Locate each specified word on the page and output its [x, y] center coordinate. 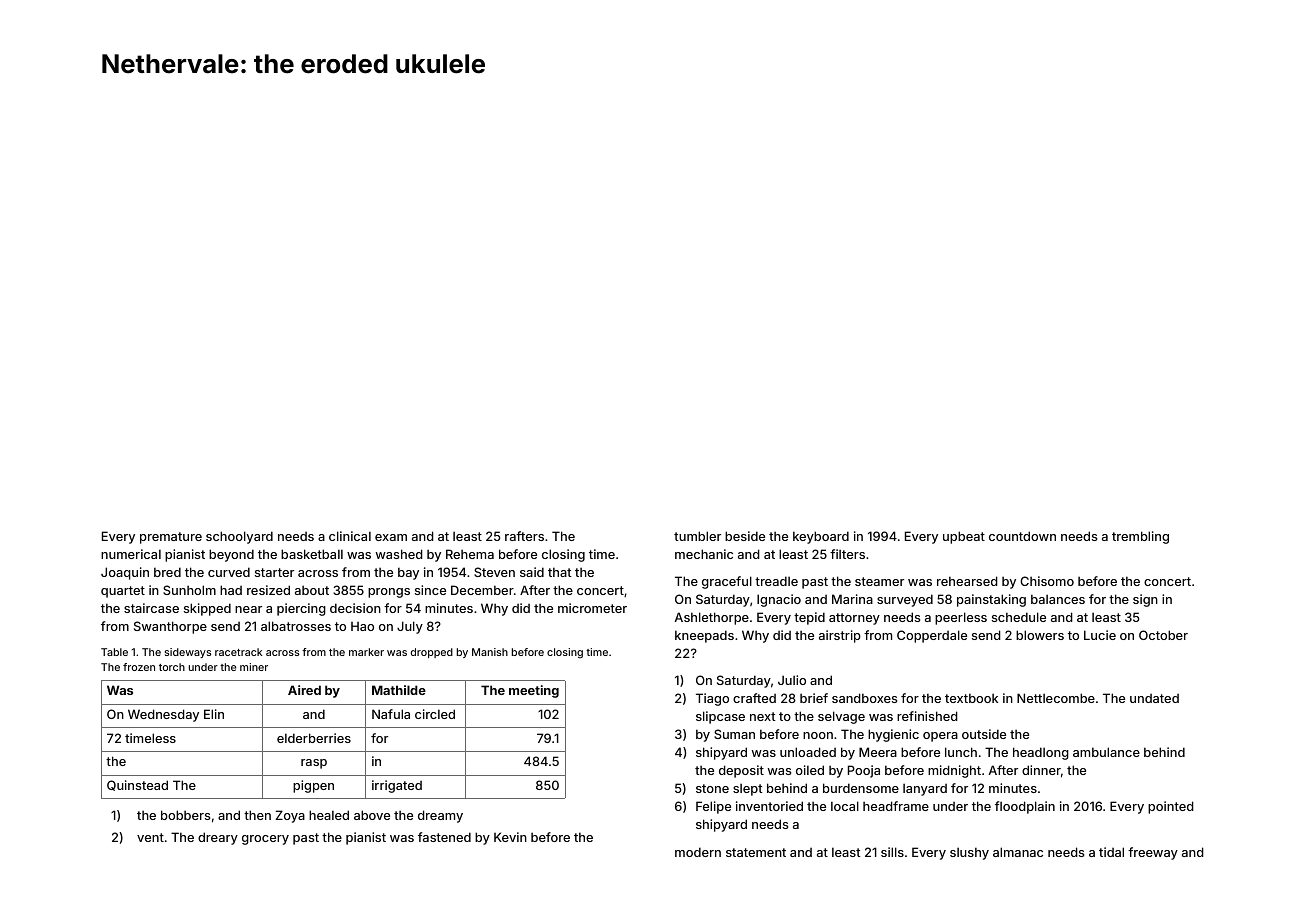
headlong [1041, 753]
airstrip [840, 636]
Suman [734, 734]
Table [114, 652]
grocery [265, 840]
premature [171, 538]
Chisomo [1047, 581]
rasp [314, 764]
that [560, 572]
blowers [1040, 635]
